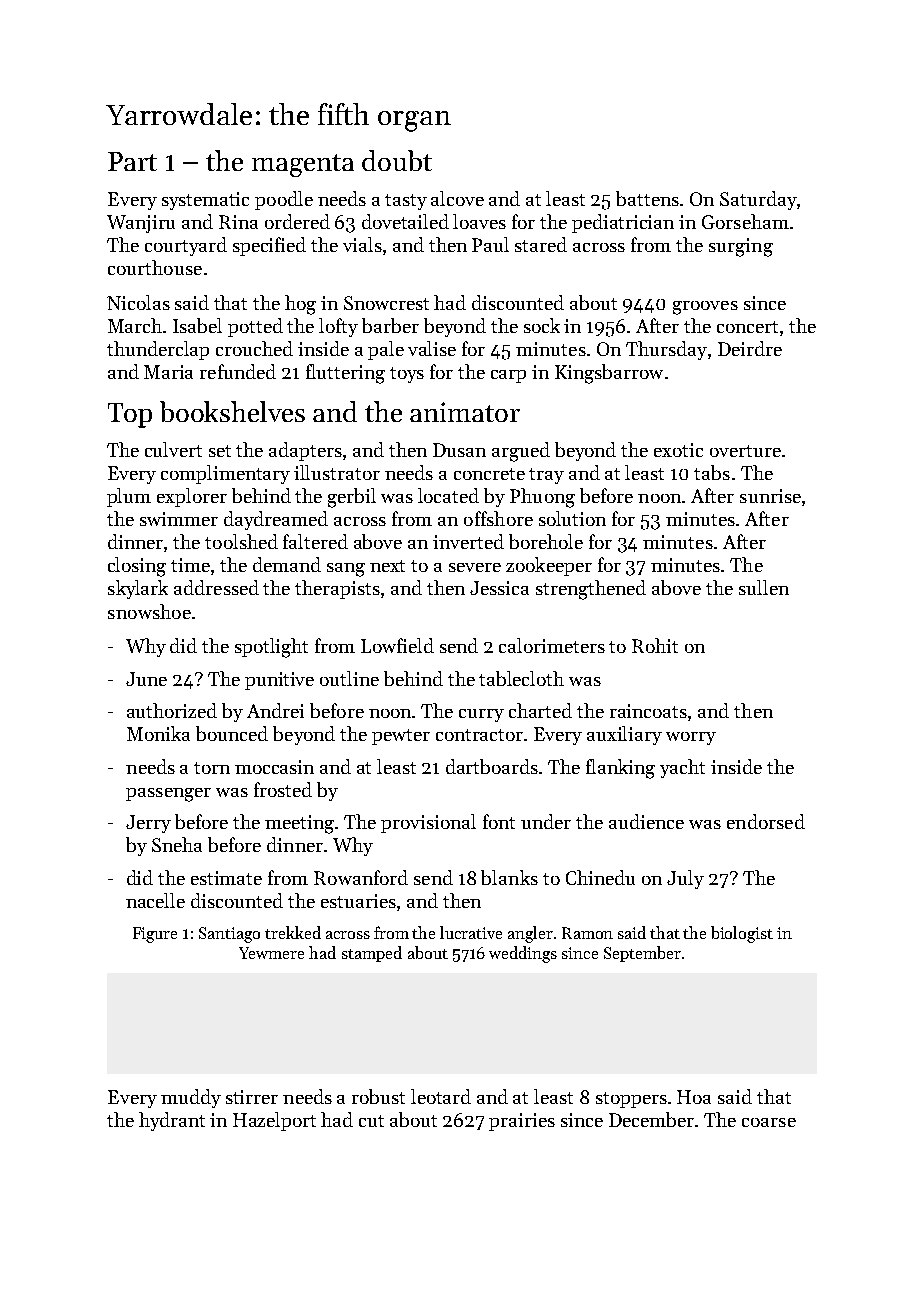 This page has height=1311, width=924. I want to click on valise, so click(432, 348).
